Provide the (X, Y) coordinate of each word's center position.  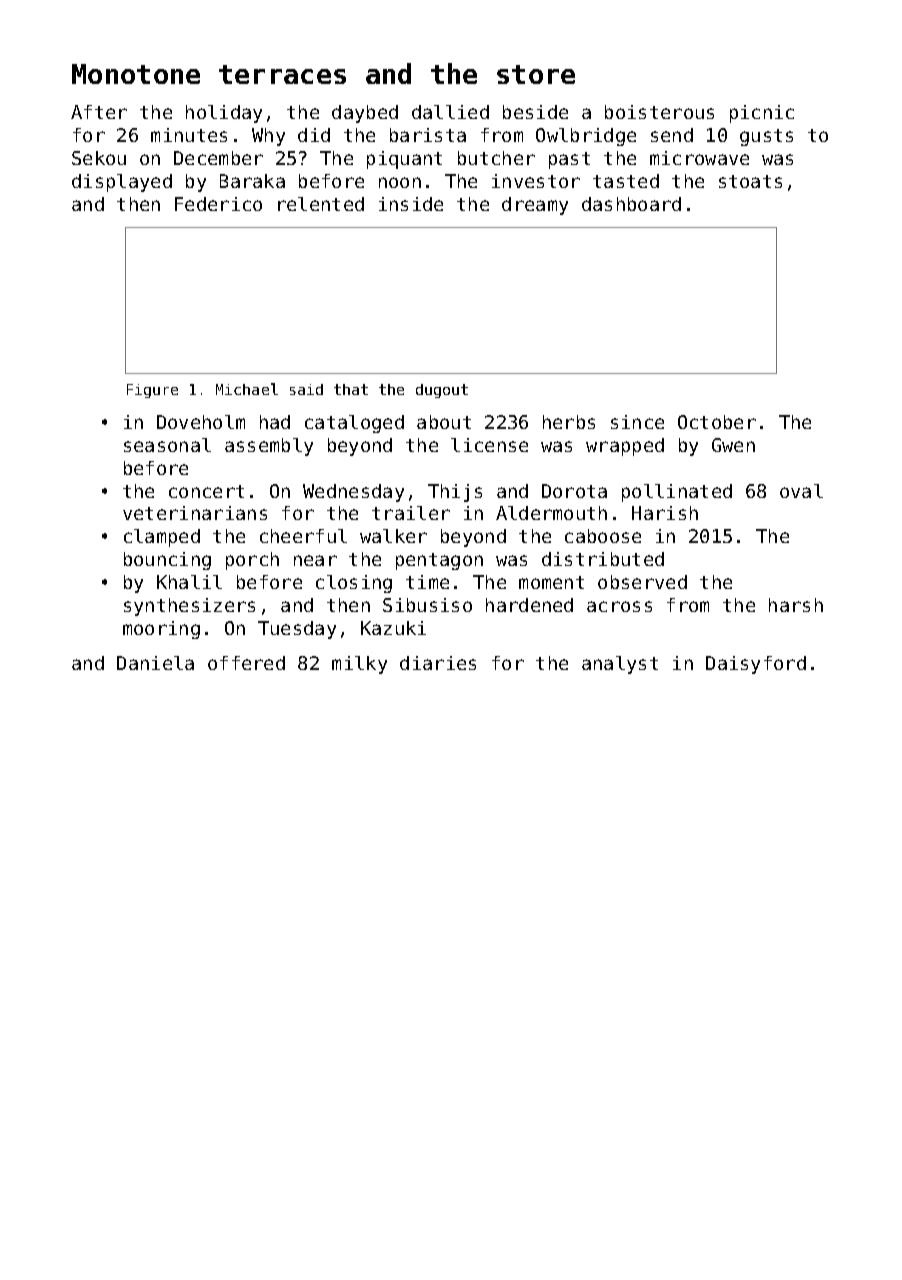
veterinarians (195, 513)
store (536, 74)
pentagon (439, 561)
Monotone (136, 74)
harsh (796, 605)
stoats (750, 181)
